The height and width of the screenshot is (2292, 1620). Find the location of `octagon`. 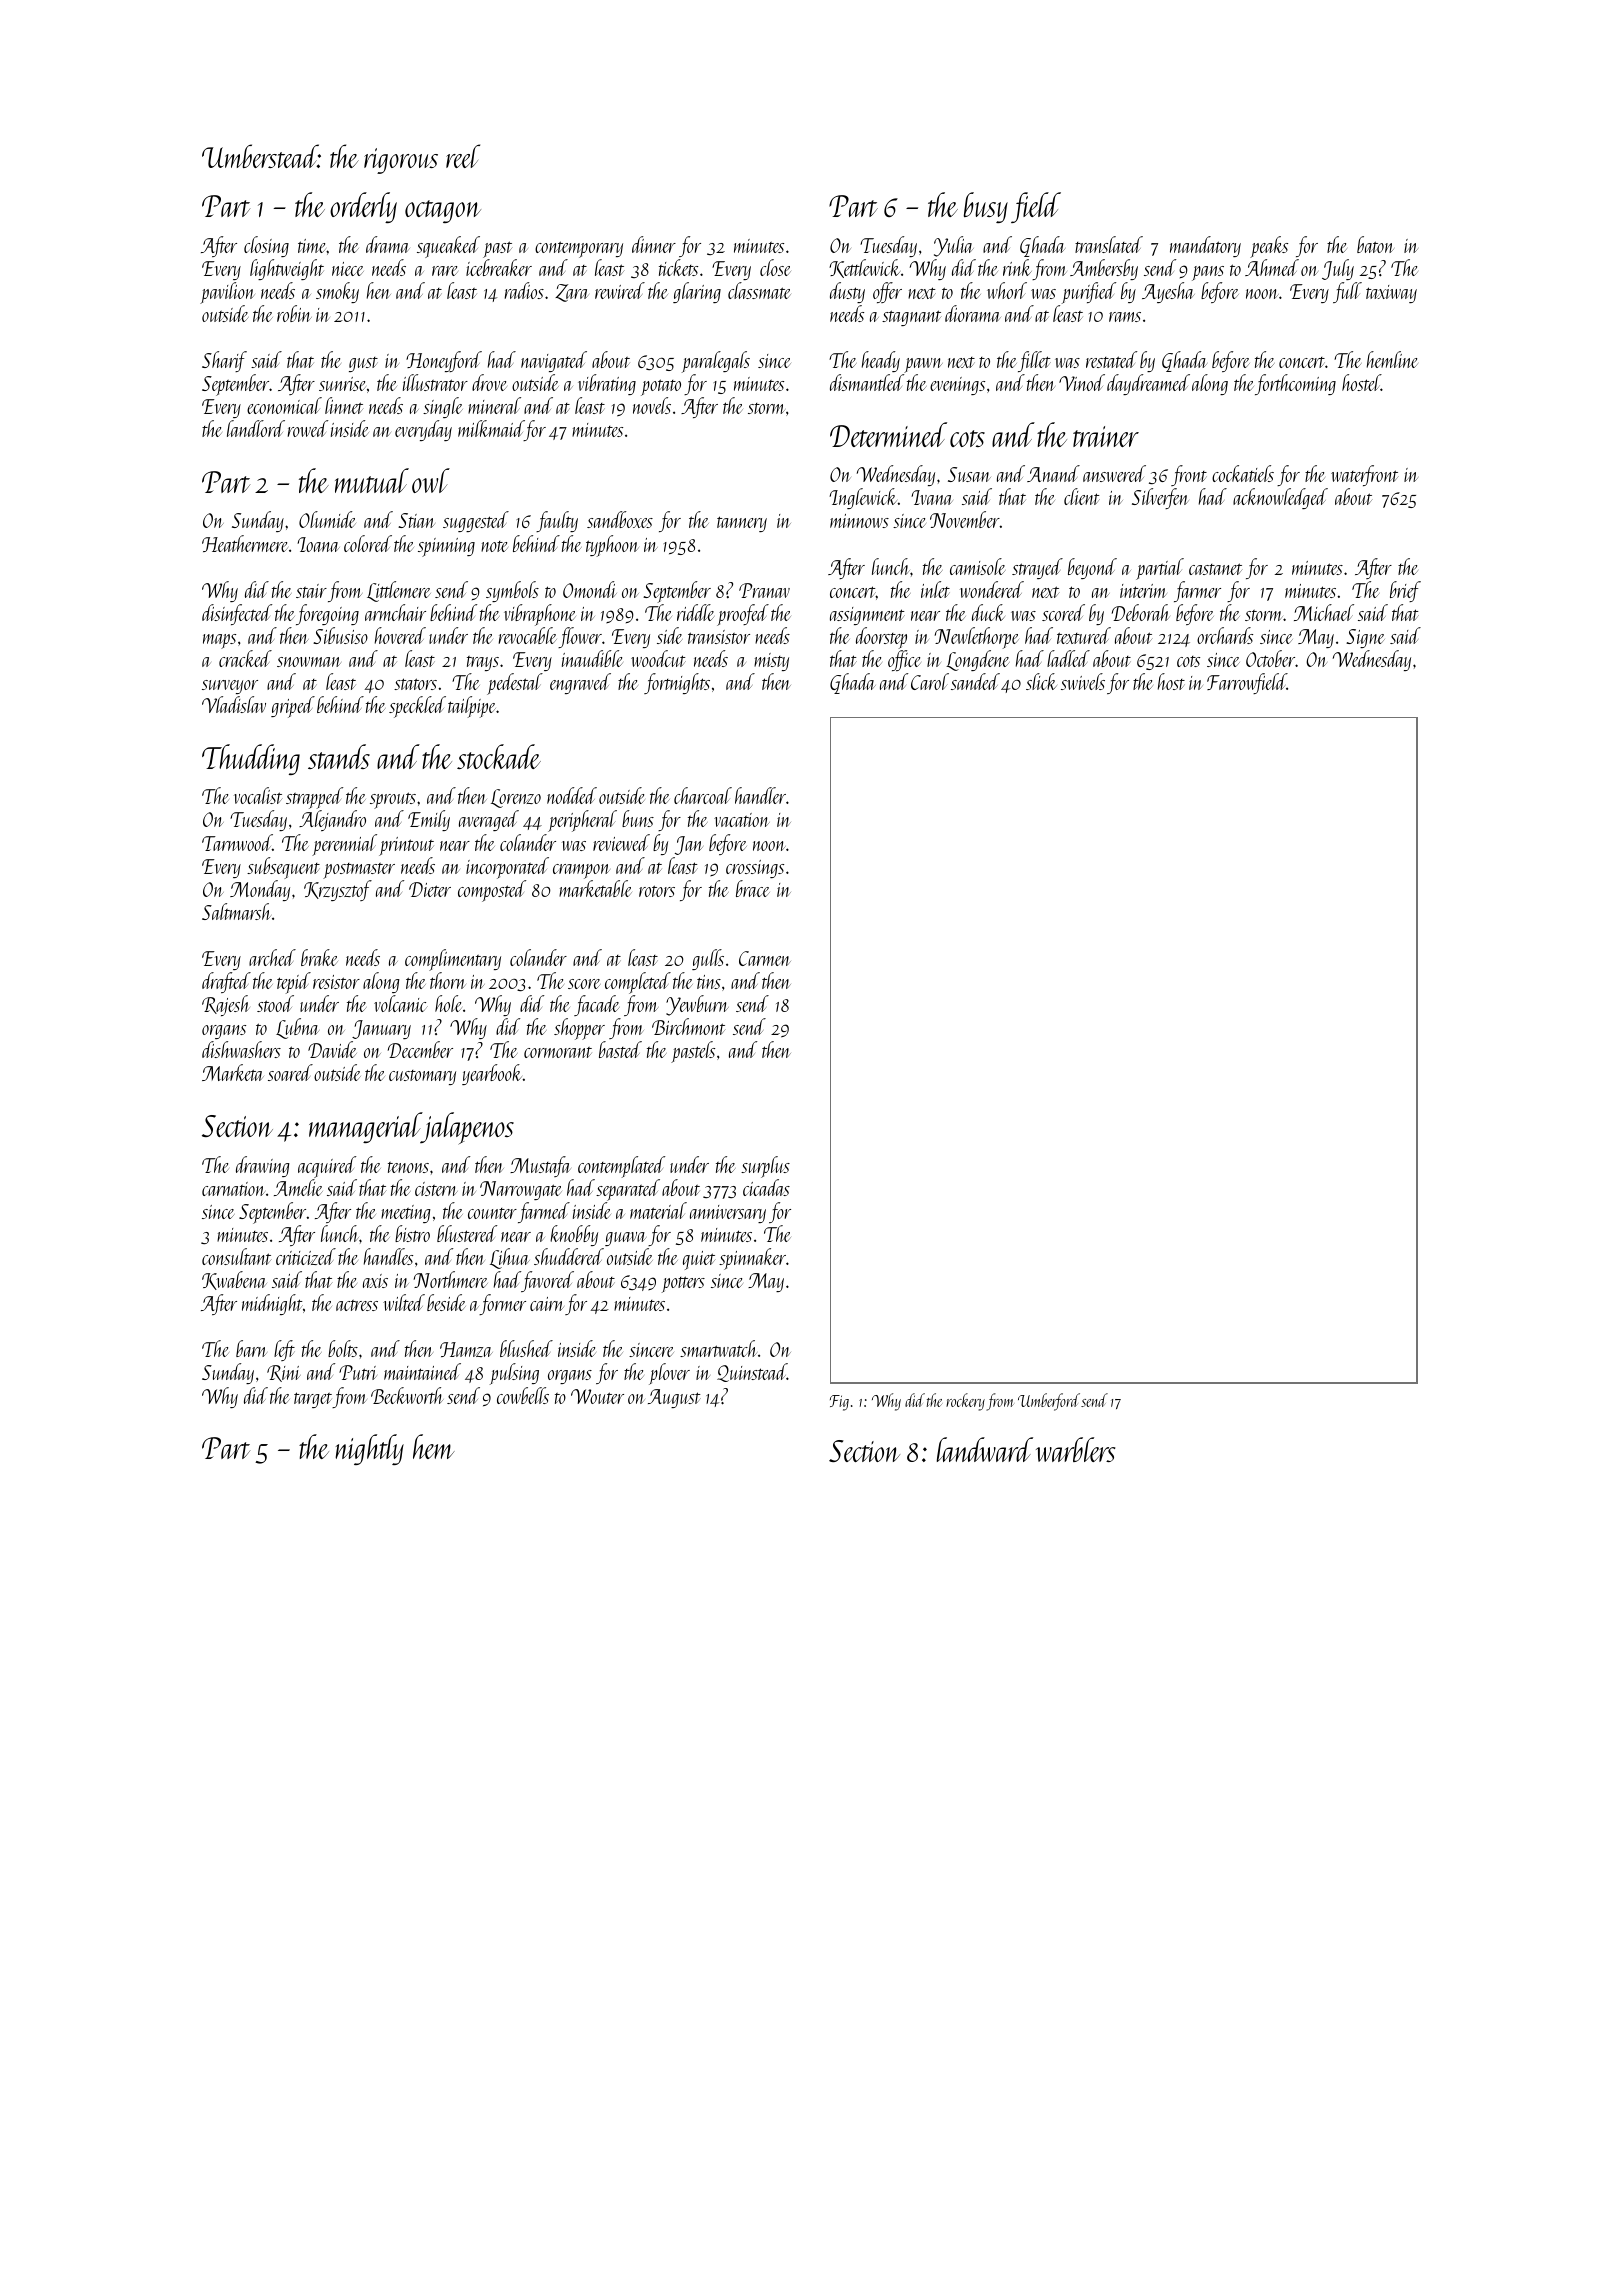

octagon is located at coordinates (443, 211).
